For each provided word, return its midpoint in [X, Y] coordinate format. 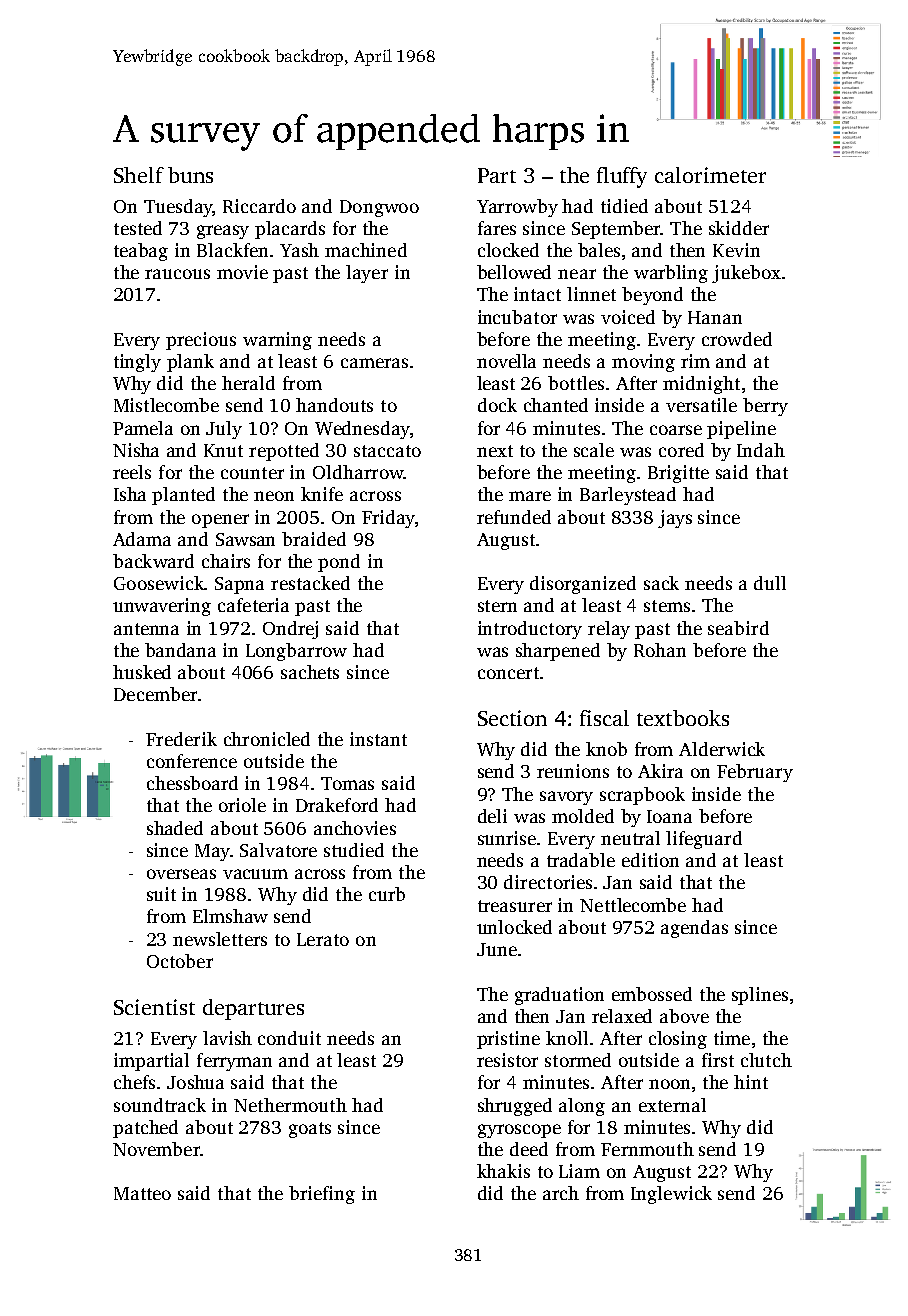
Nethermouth [290, 1105]
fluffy [622, 177]
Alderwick [722, 749]
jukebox [746, 274]
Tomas [347, 783]
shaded [175, 828]
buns [190, 175]
